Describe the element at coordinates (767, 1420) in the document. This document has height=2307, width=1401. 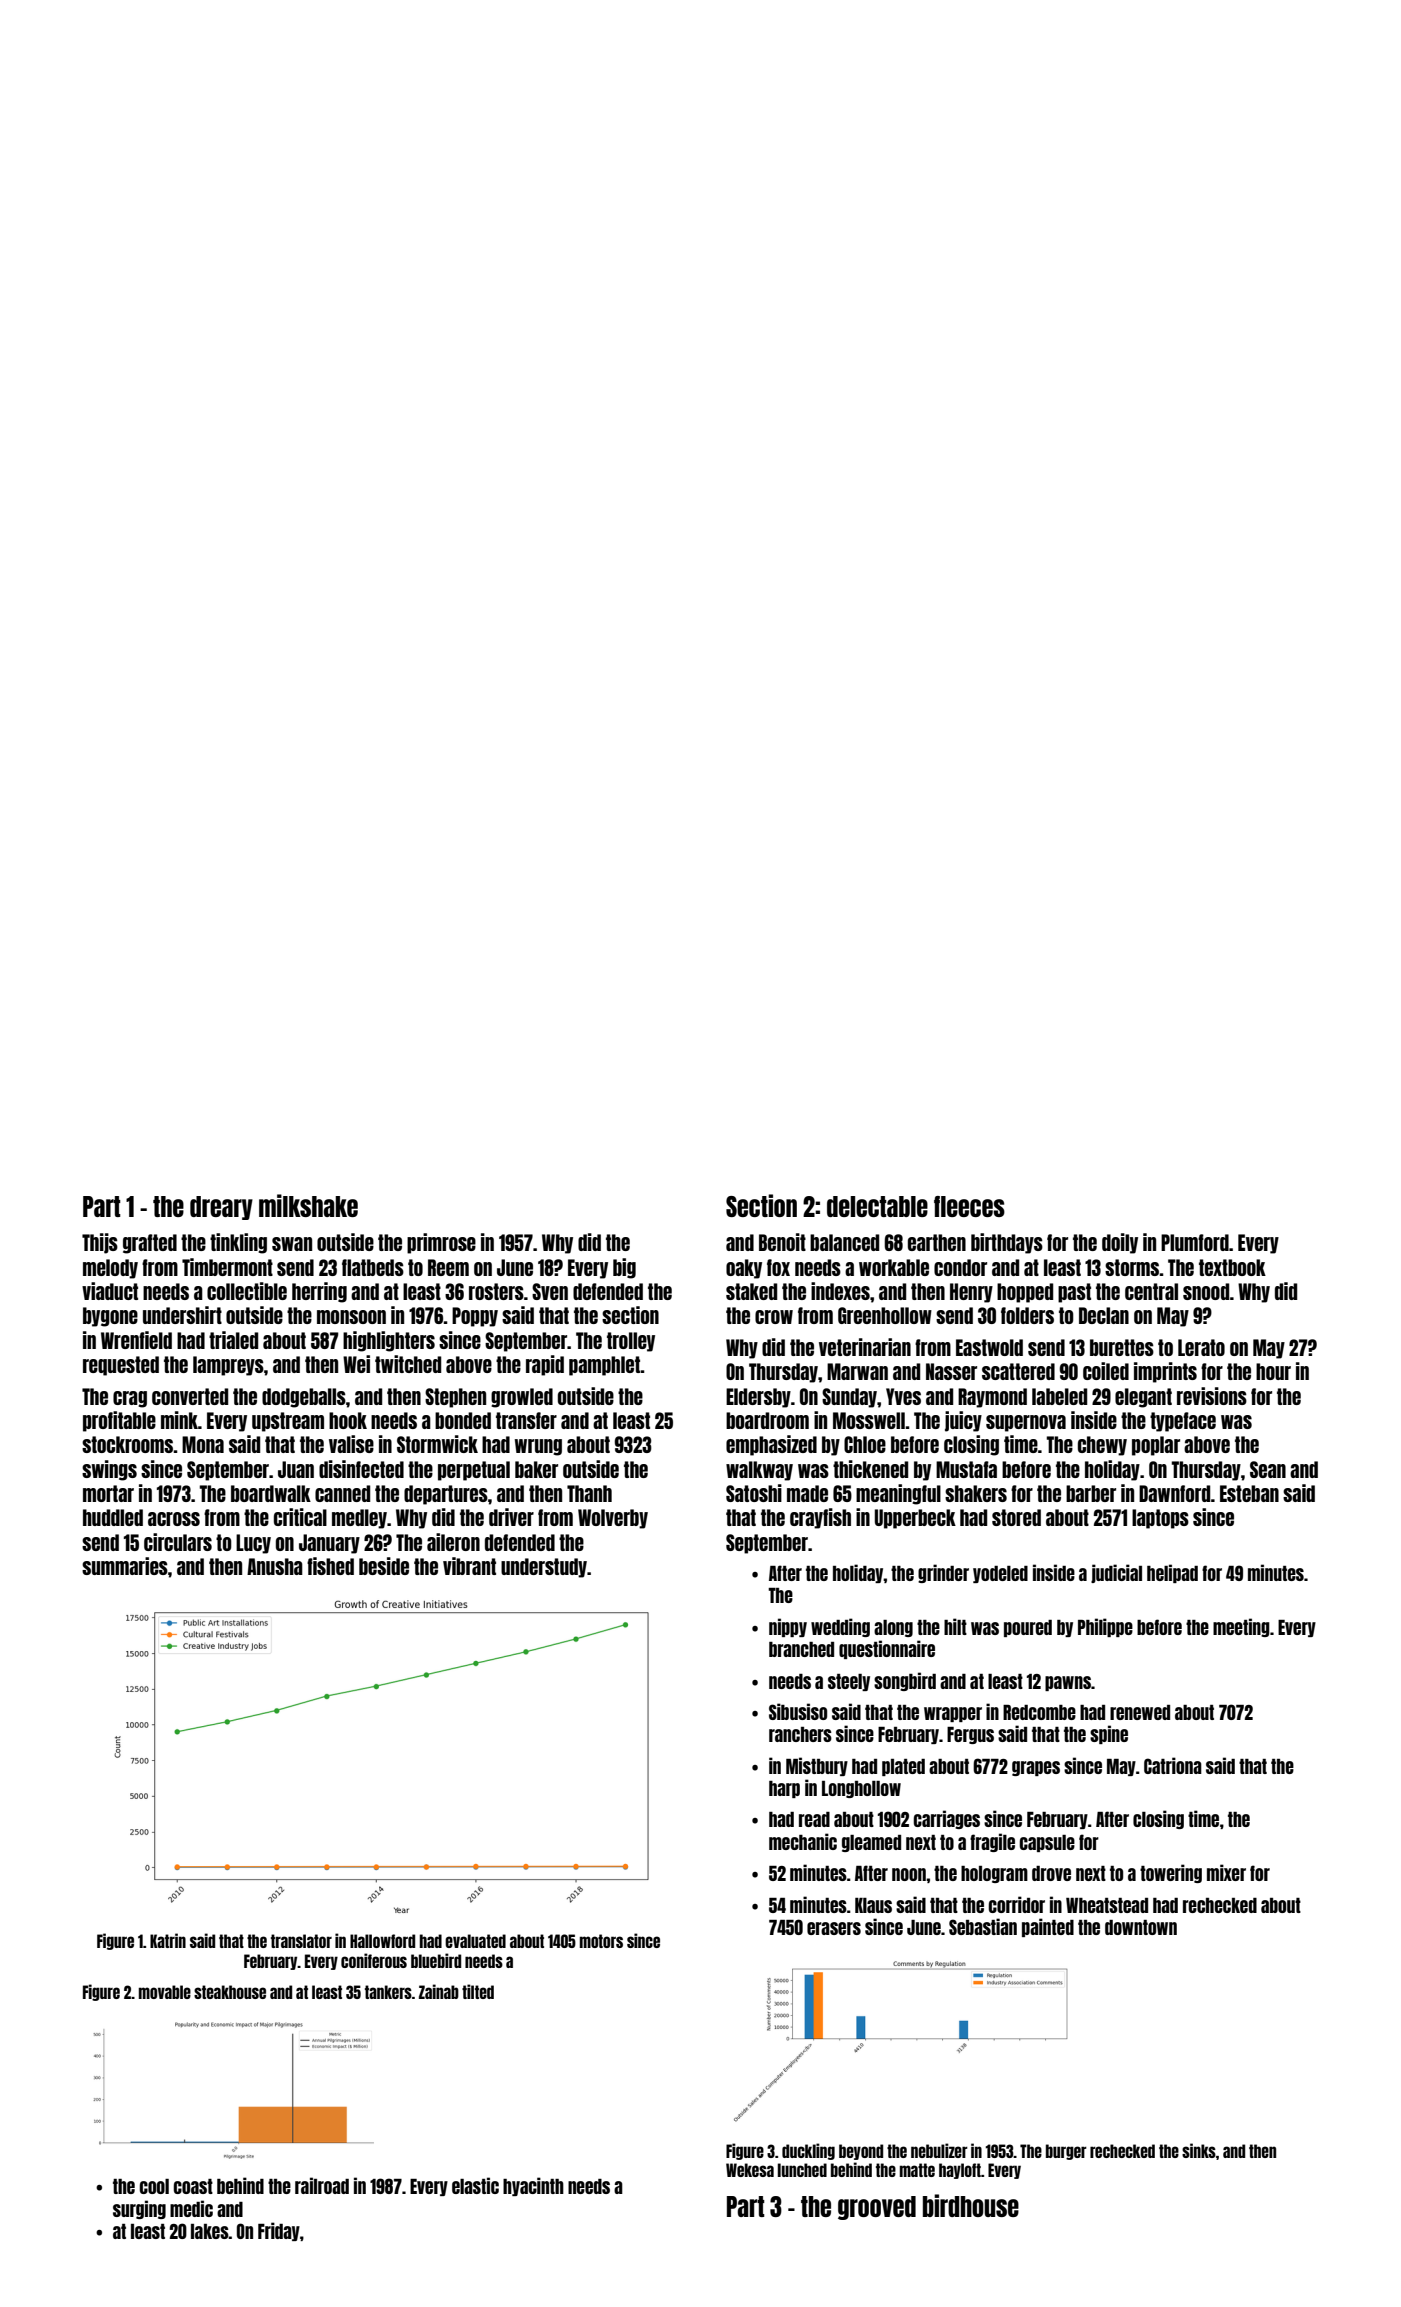
I see `boardroom` at that location.
